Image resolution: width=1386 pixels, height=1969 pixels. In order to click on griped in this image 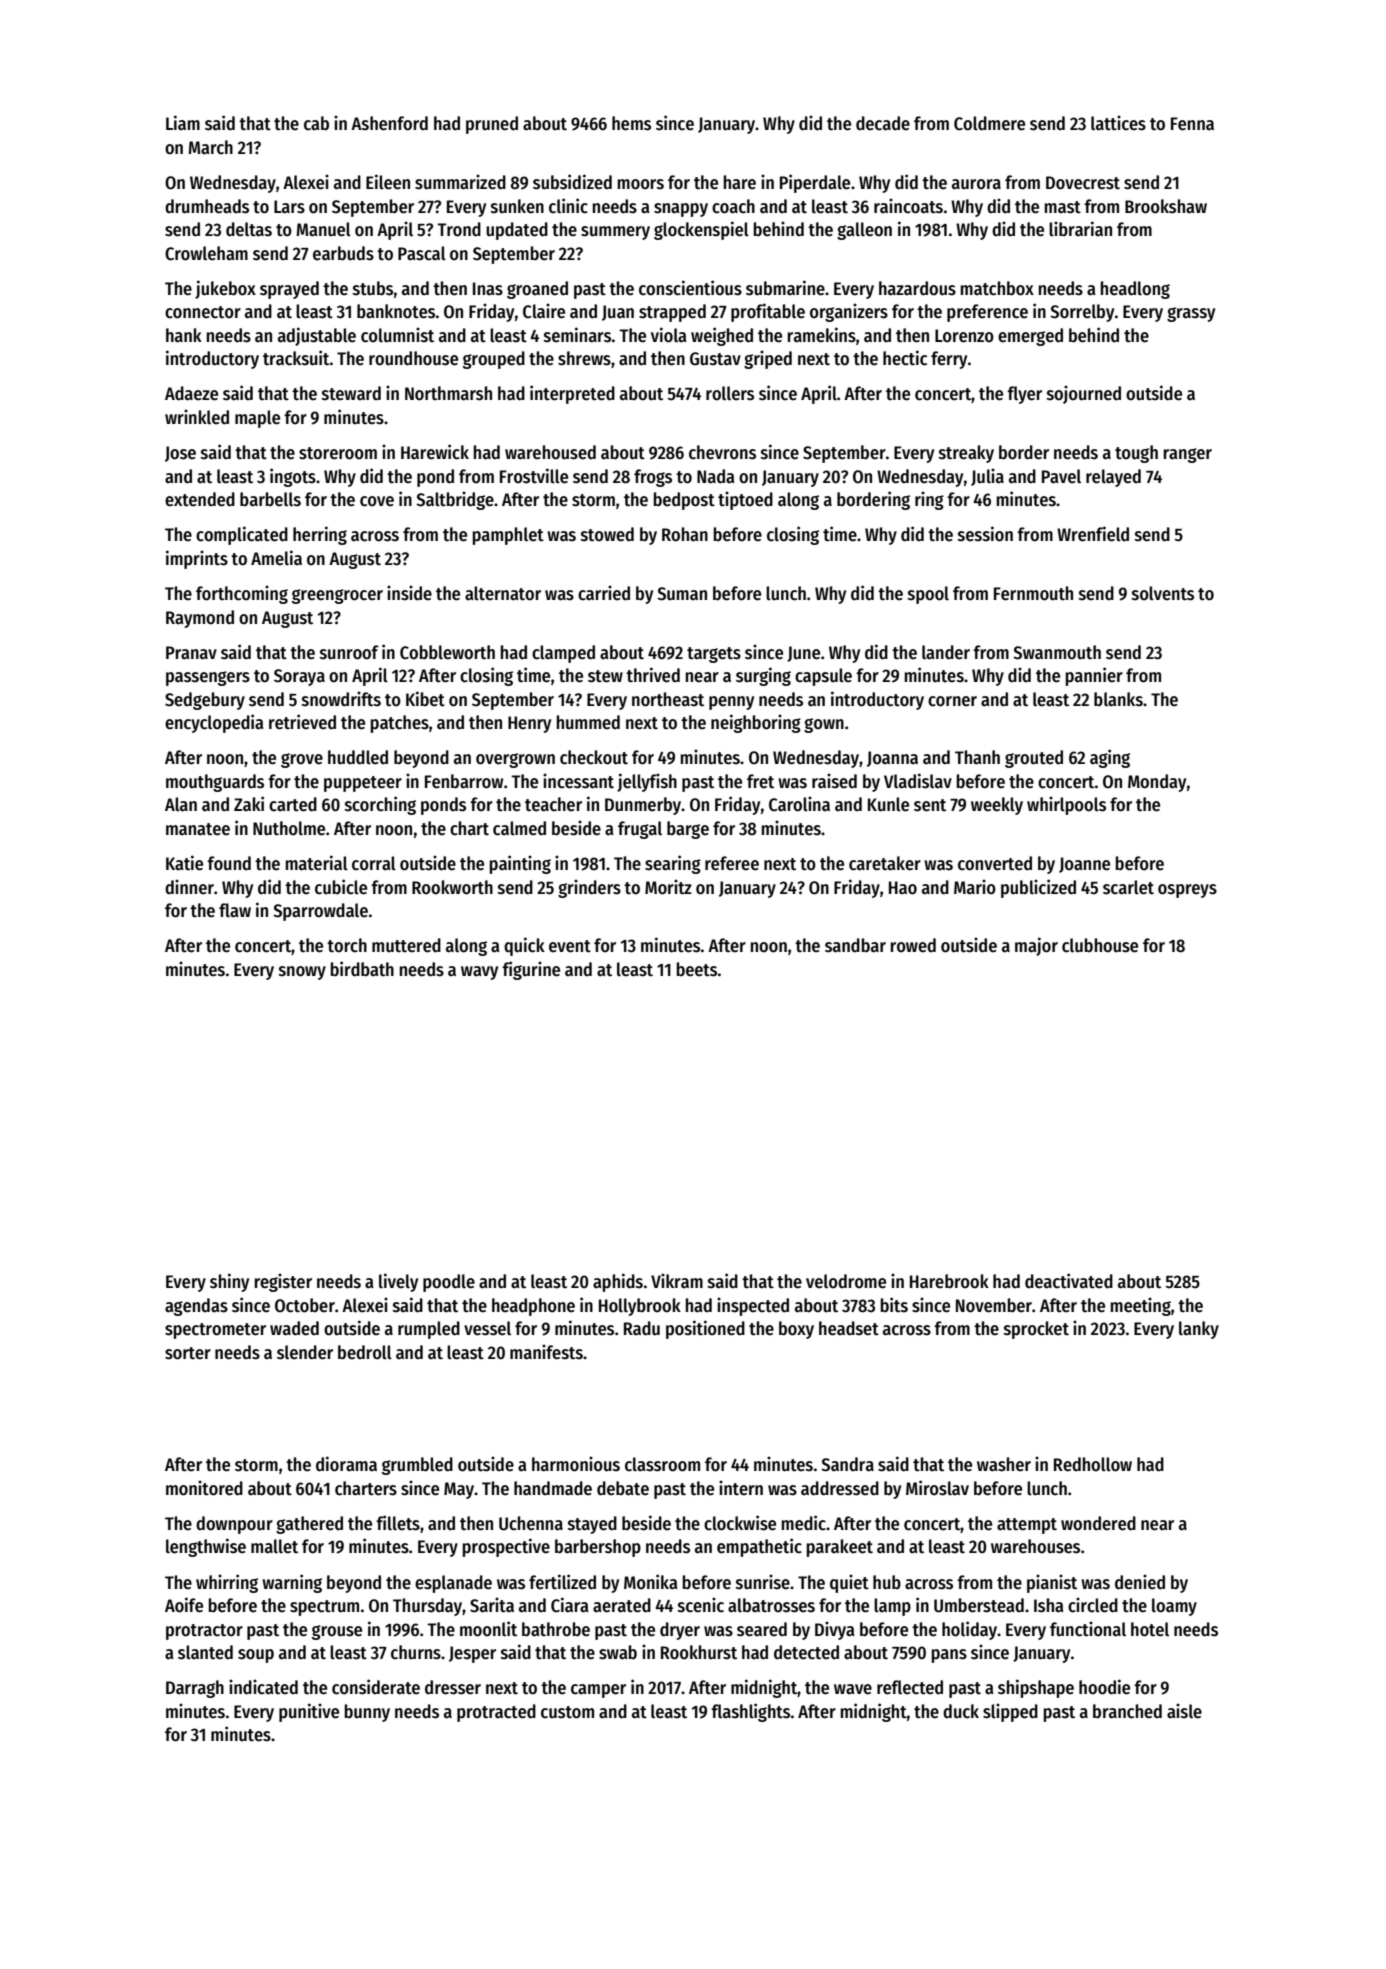, I will do `click(768, 359)`.
